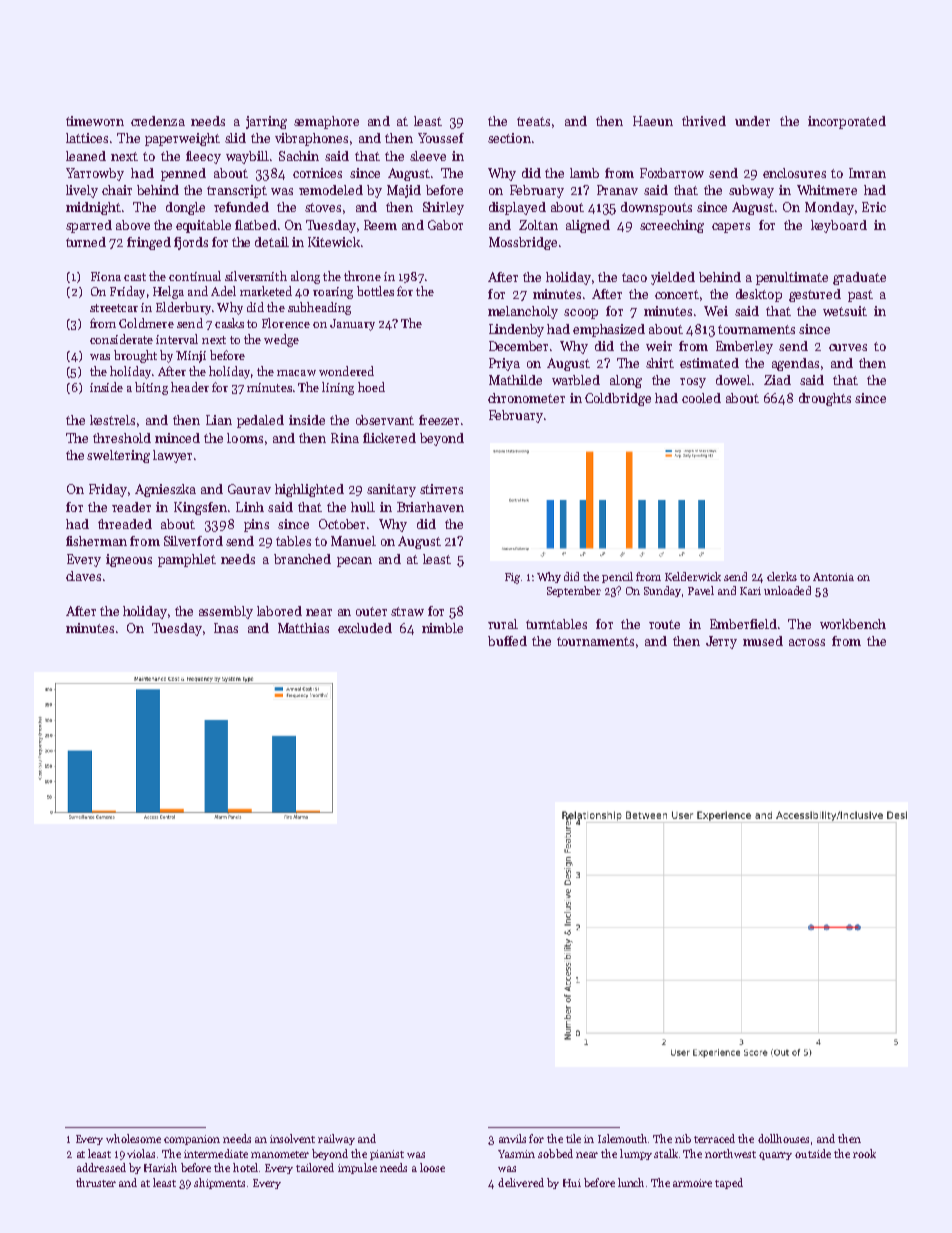  Describe the element at coordinates (515, 380) in the page. I see `Mathilde` at that location.
